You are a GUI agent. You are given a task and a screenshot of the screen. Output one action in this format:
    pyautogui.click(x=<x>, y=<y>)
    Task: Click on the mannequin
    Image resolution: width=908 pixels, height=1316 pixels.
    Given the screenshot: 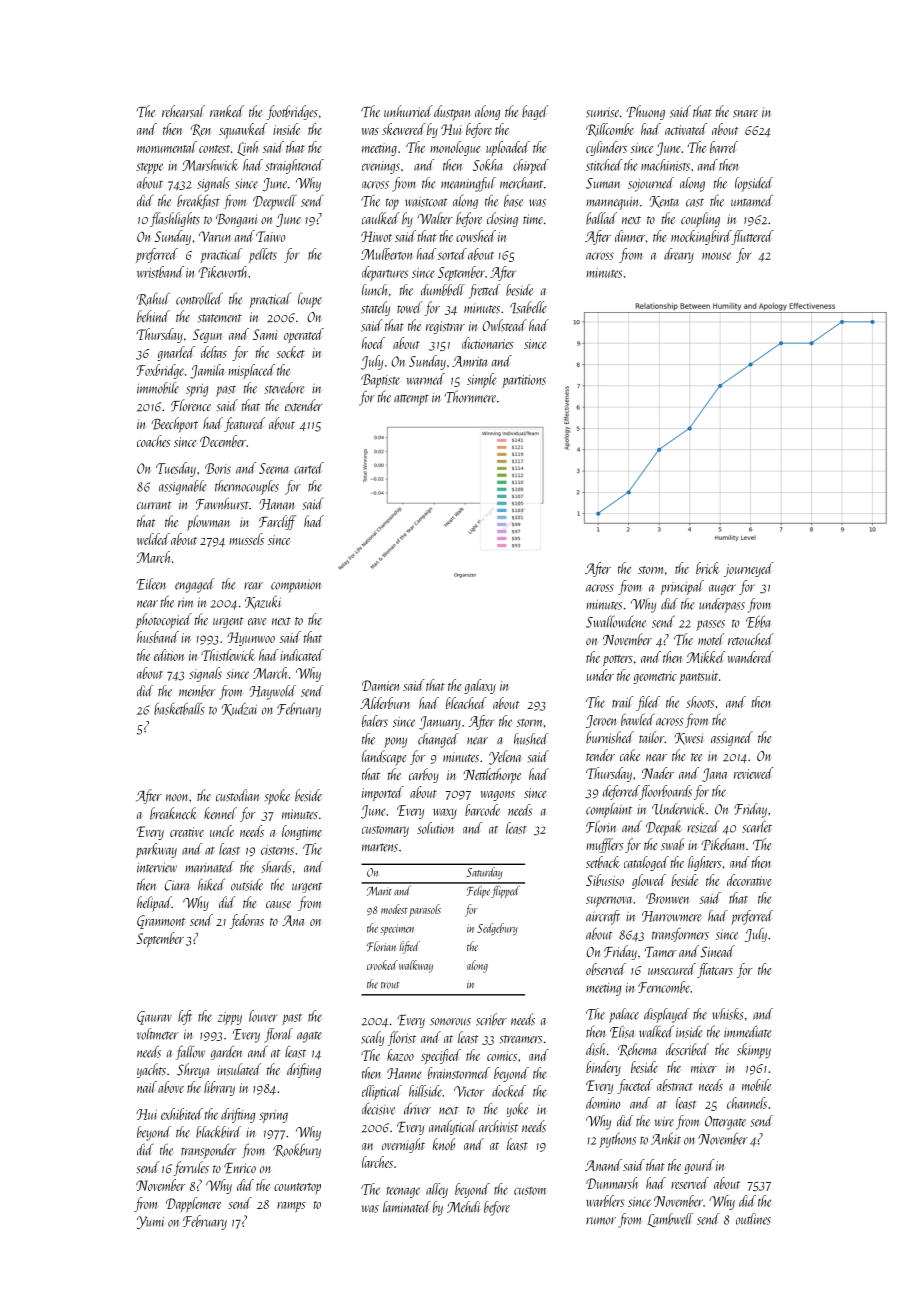 What is the action you would take?
    pyautogui.click(x=612, y=203)
